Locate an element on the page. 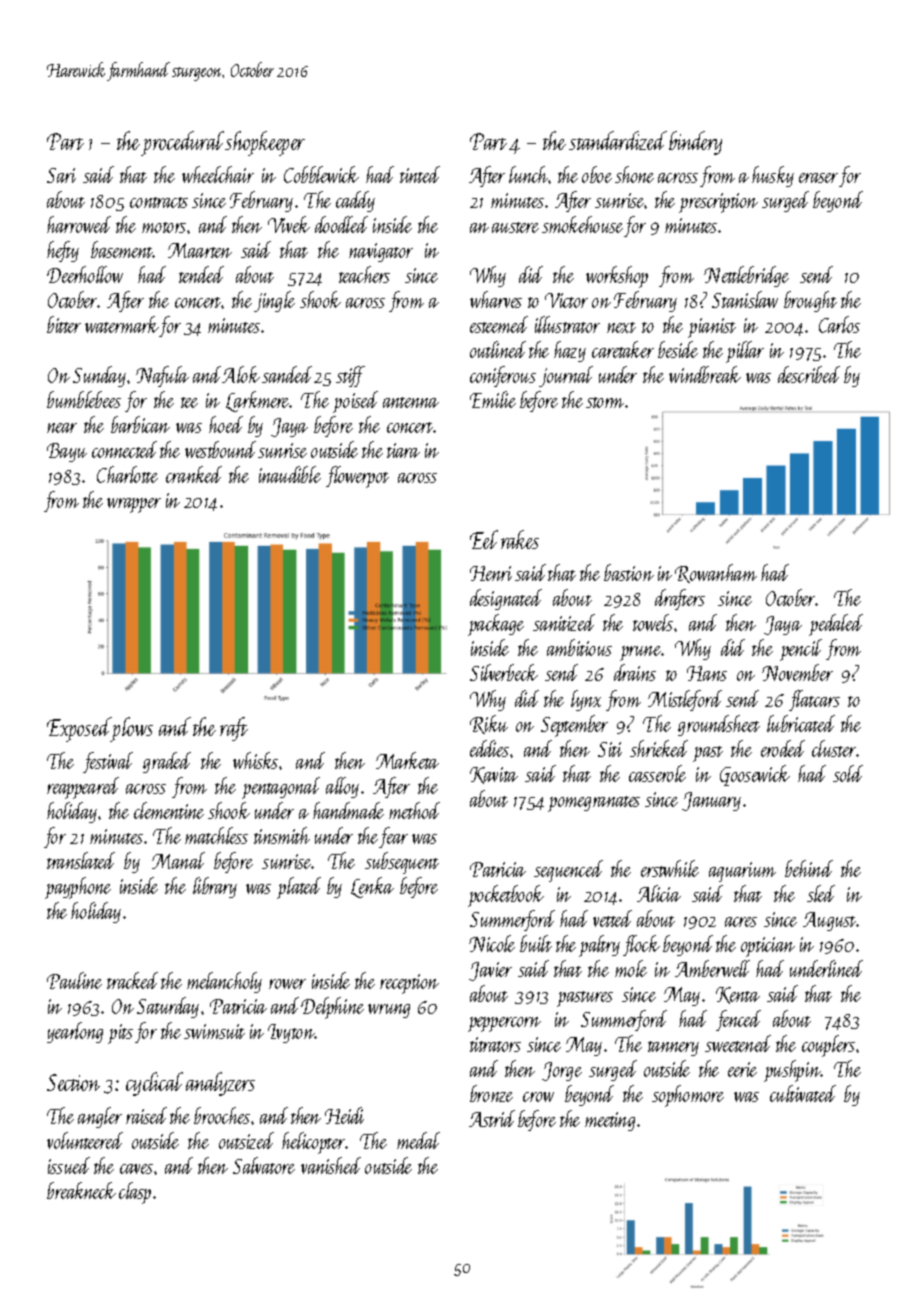 The image size is (908, 1316). clasp is located at coordinates (135, 1193).
